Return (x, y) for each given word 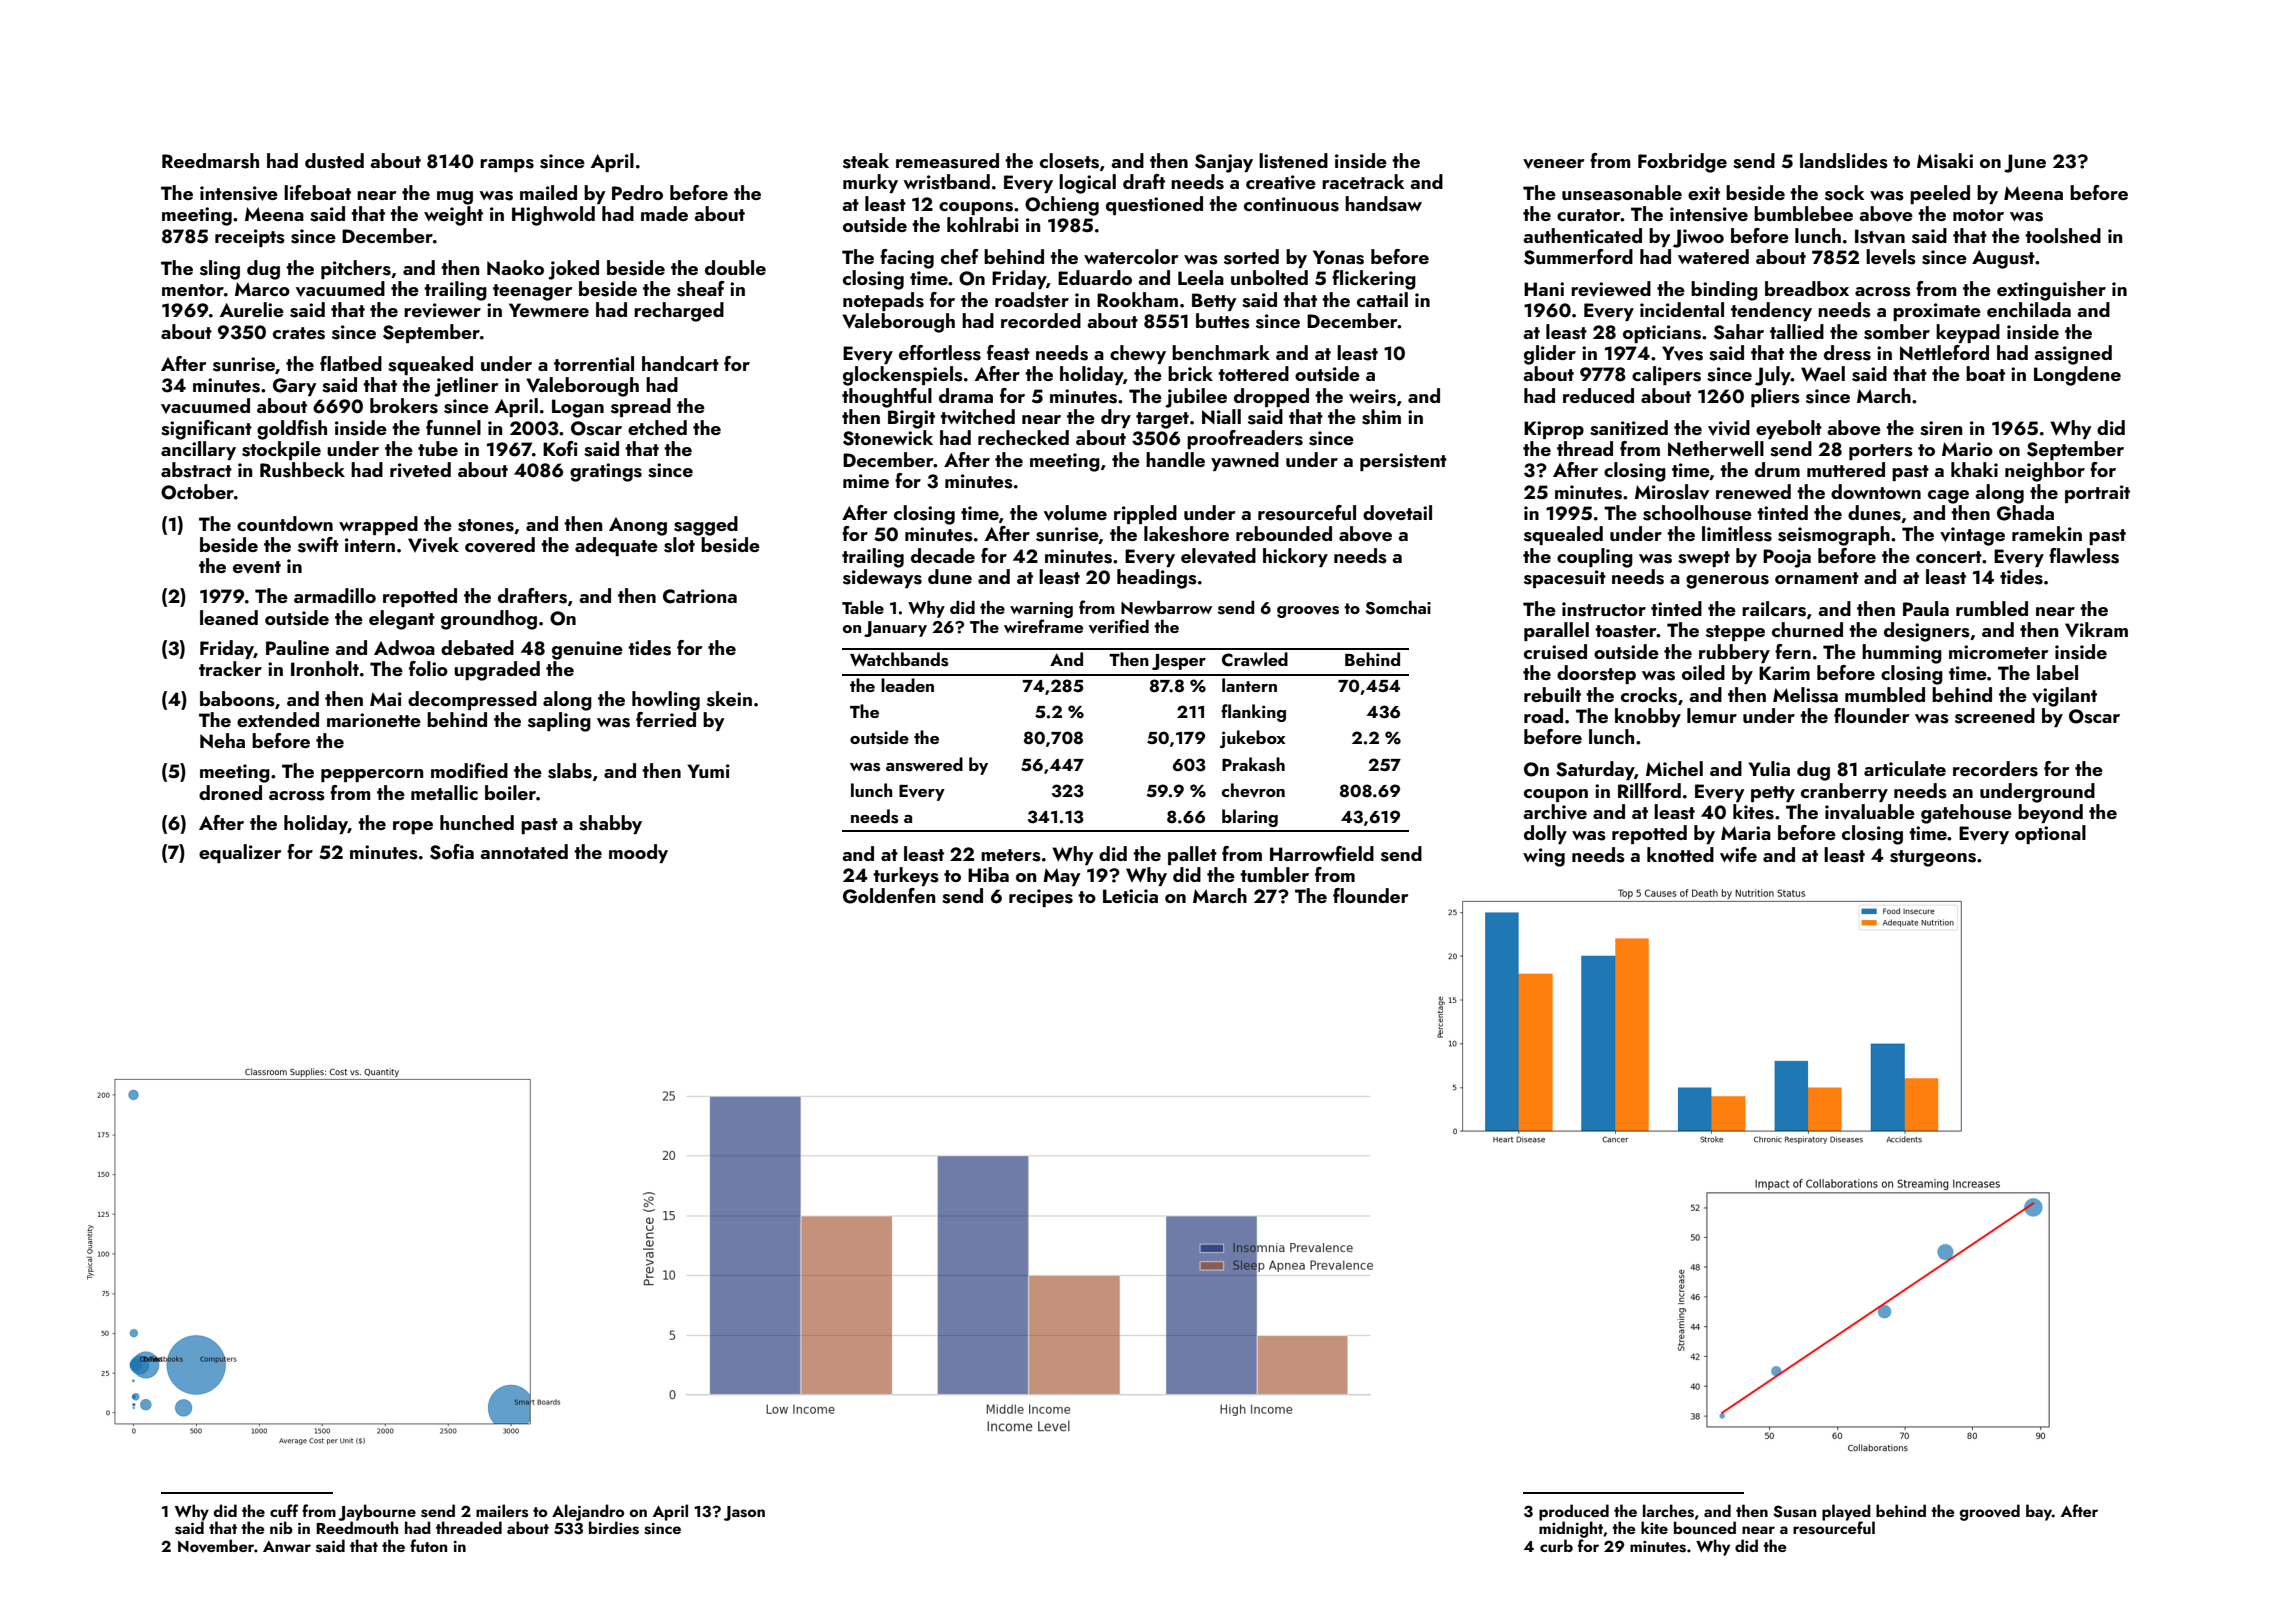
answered (924, 764)
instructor (1604, 609)
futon (428, 1545)
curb (1556, 1545)
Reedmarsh (210, 161)
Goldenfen (889, 896)
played (1846, 1512)
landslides (1844, 161)
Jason (744, 1513)
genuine (587, 650)
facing (907, 259)
